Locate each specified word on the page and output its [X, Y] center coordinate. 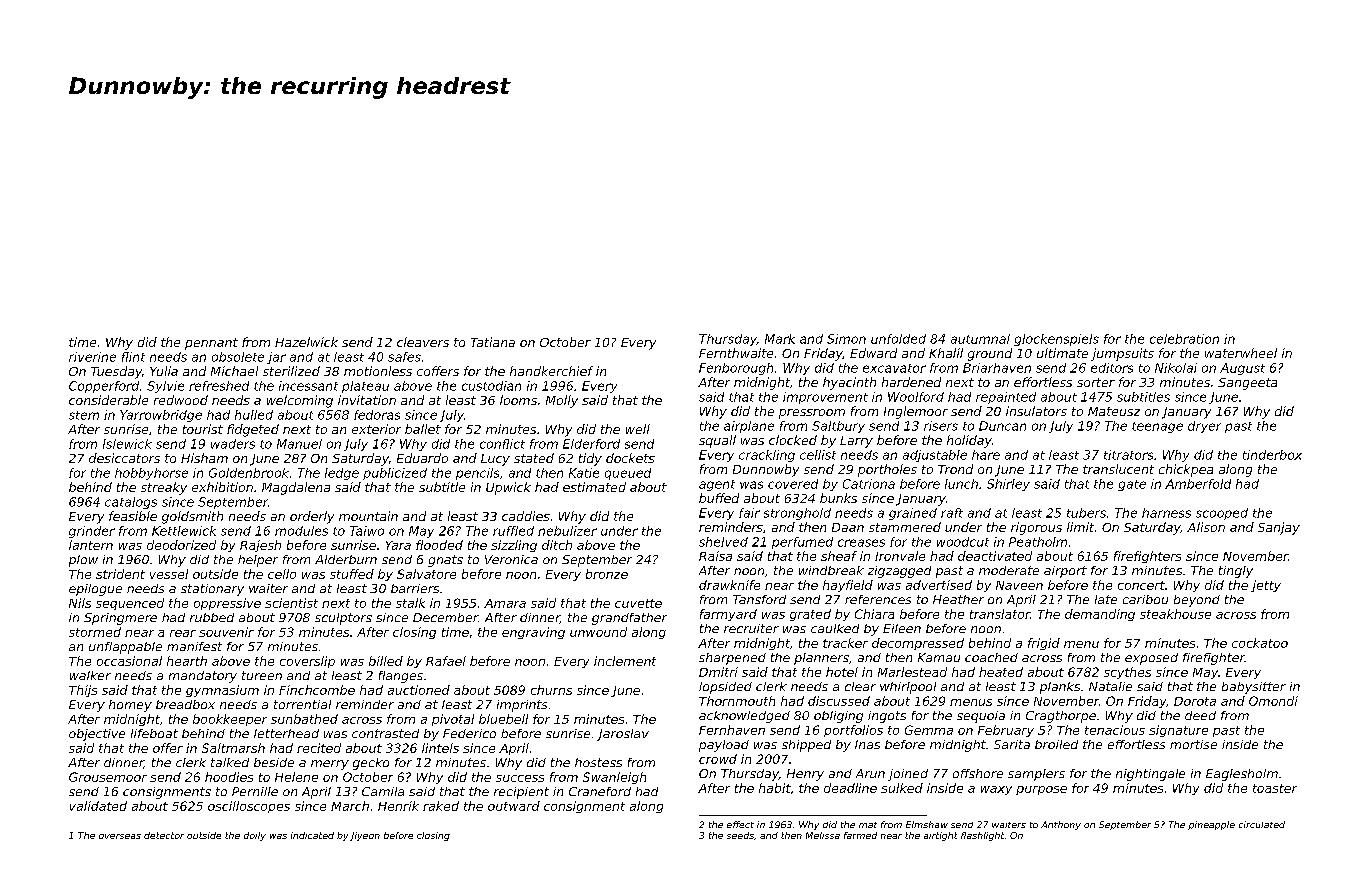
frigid [1044, 644]
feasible [133, 516]
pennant [211, 344]
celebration [1184, 339]
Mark [780, 339]
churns [551, 690]
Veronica [511, 559]
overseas [120, 836]
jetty [1266, 586]
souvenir [226, 632]
